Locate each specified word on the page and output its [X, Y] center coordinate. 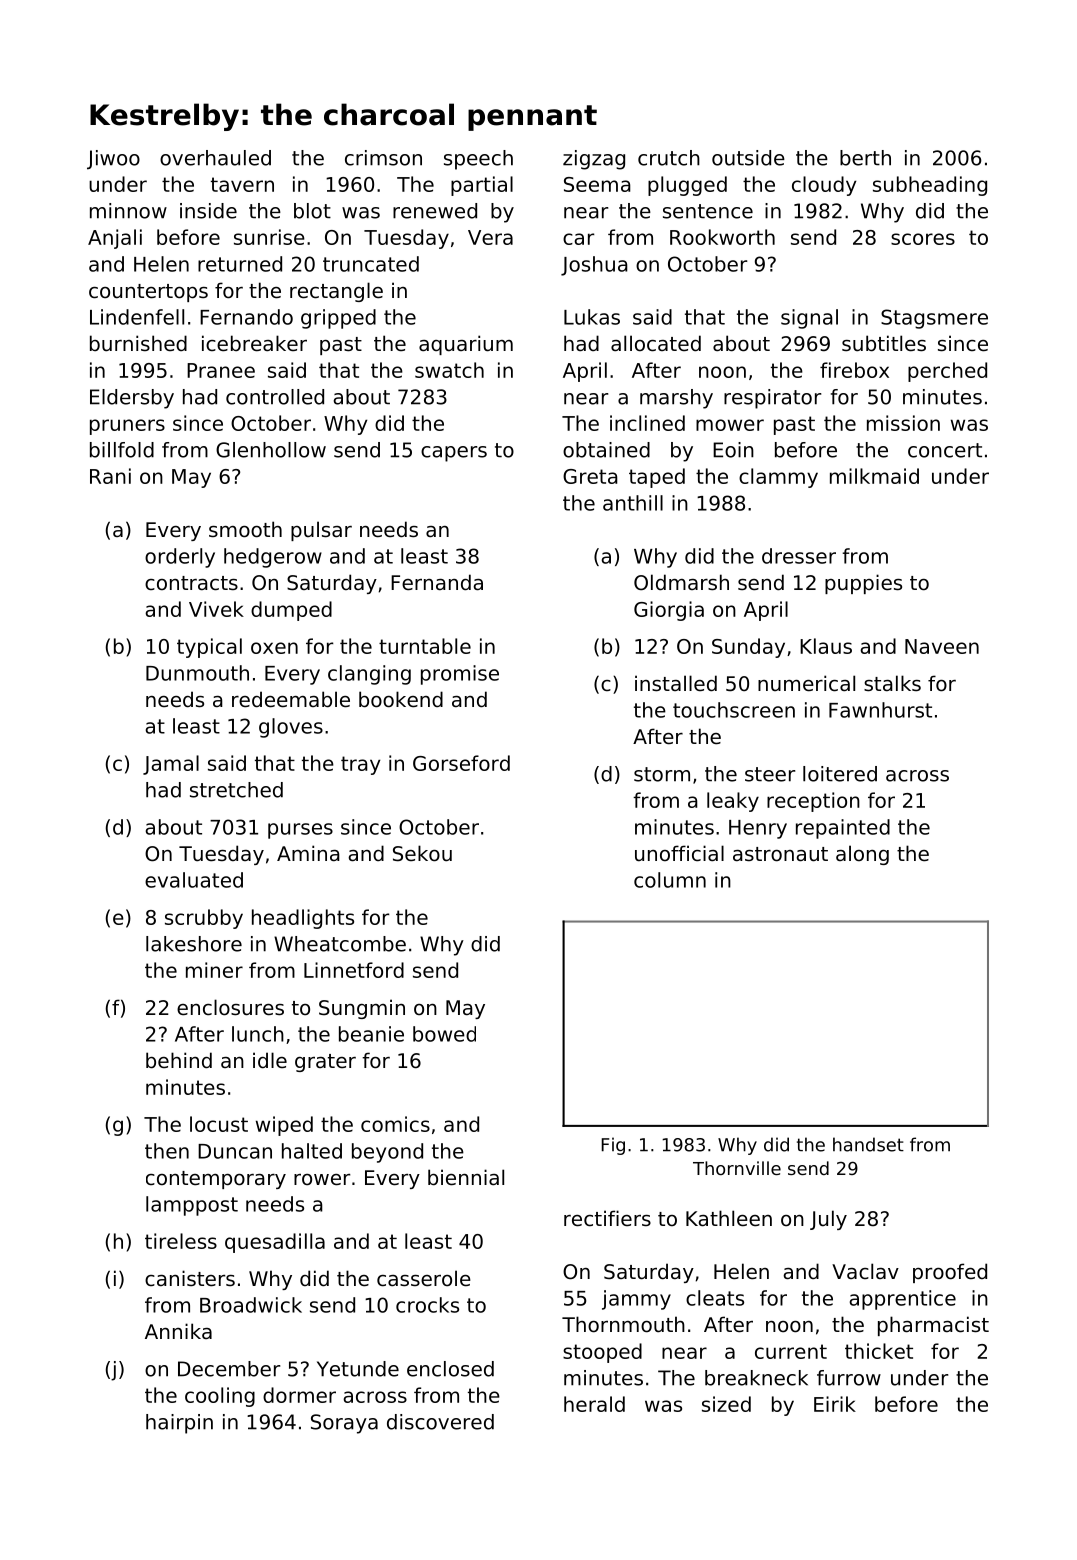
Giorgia [669, 611]
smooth [245, 529]
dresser [799, 556]
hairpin [179, 1424]
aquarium [466, 345]
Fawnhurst [880, 710]
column [670, 880]
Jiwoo [113, 160]
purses [300, 831]
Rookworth [722, 237]
